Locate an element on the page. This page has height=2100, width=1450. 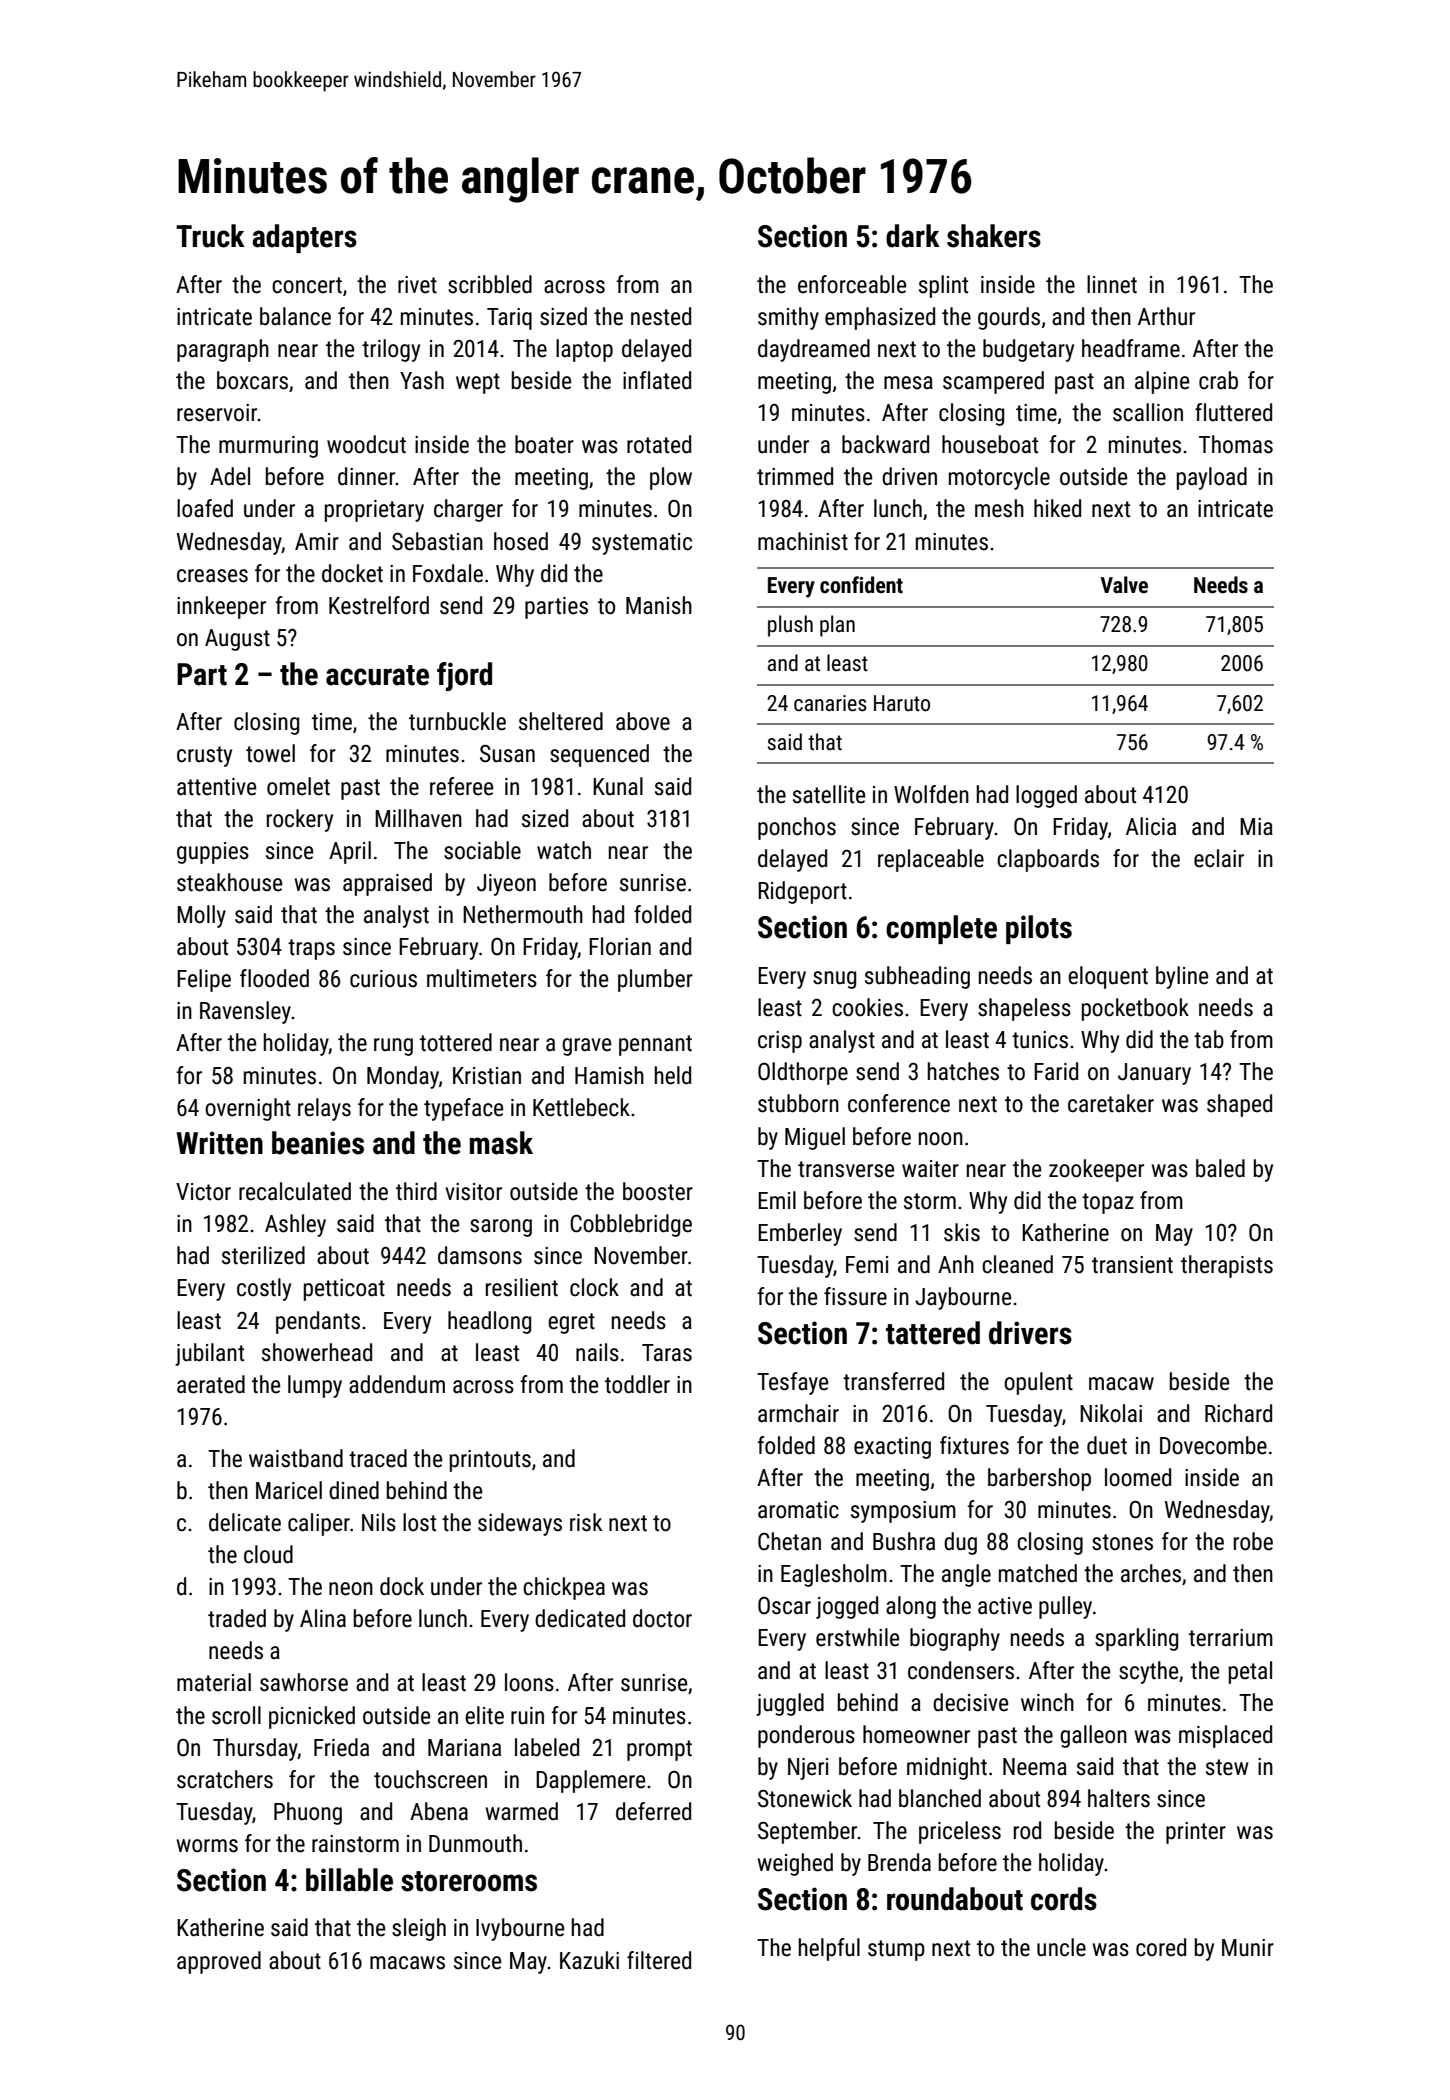
helpful is located at coordinates (829, 1949).
